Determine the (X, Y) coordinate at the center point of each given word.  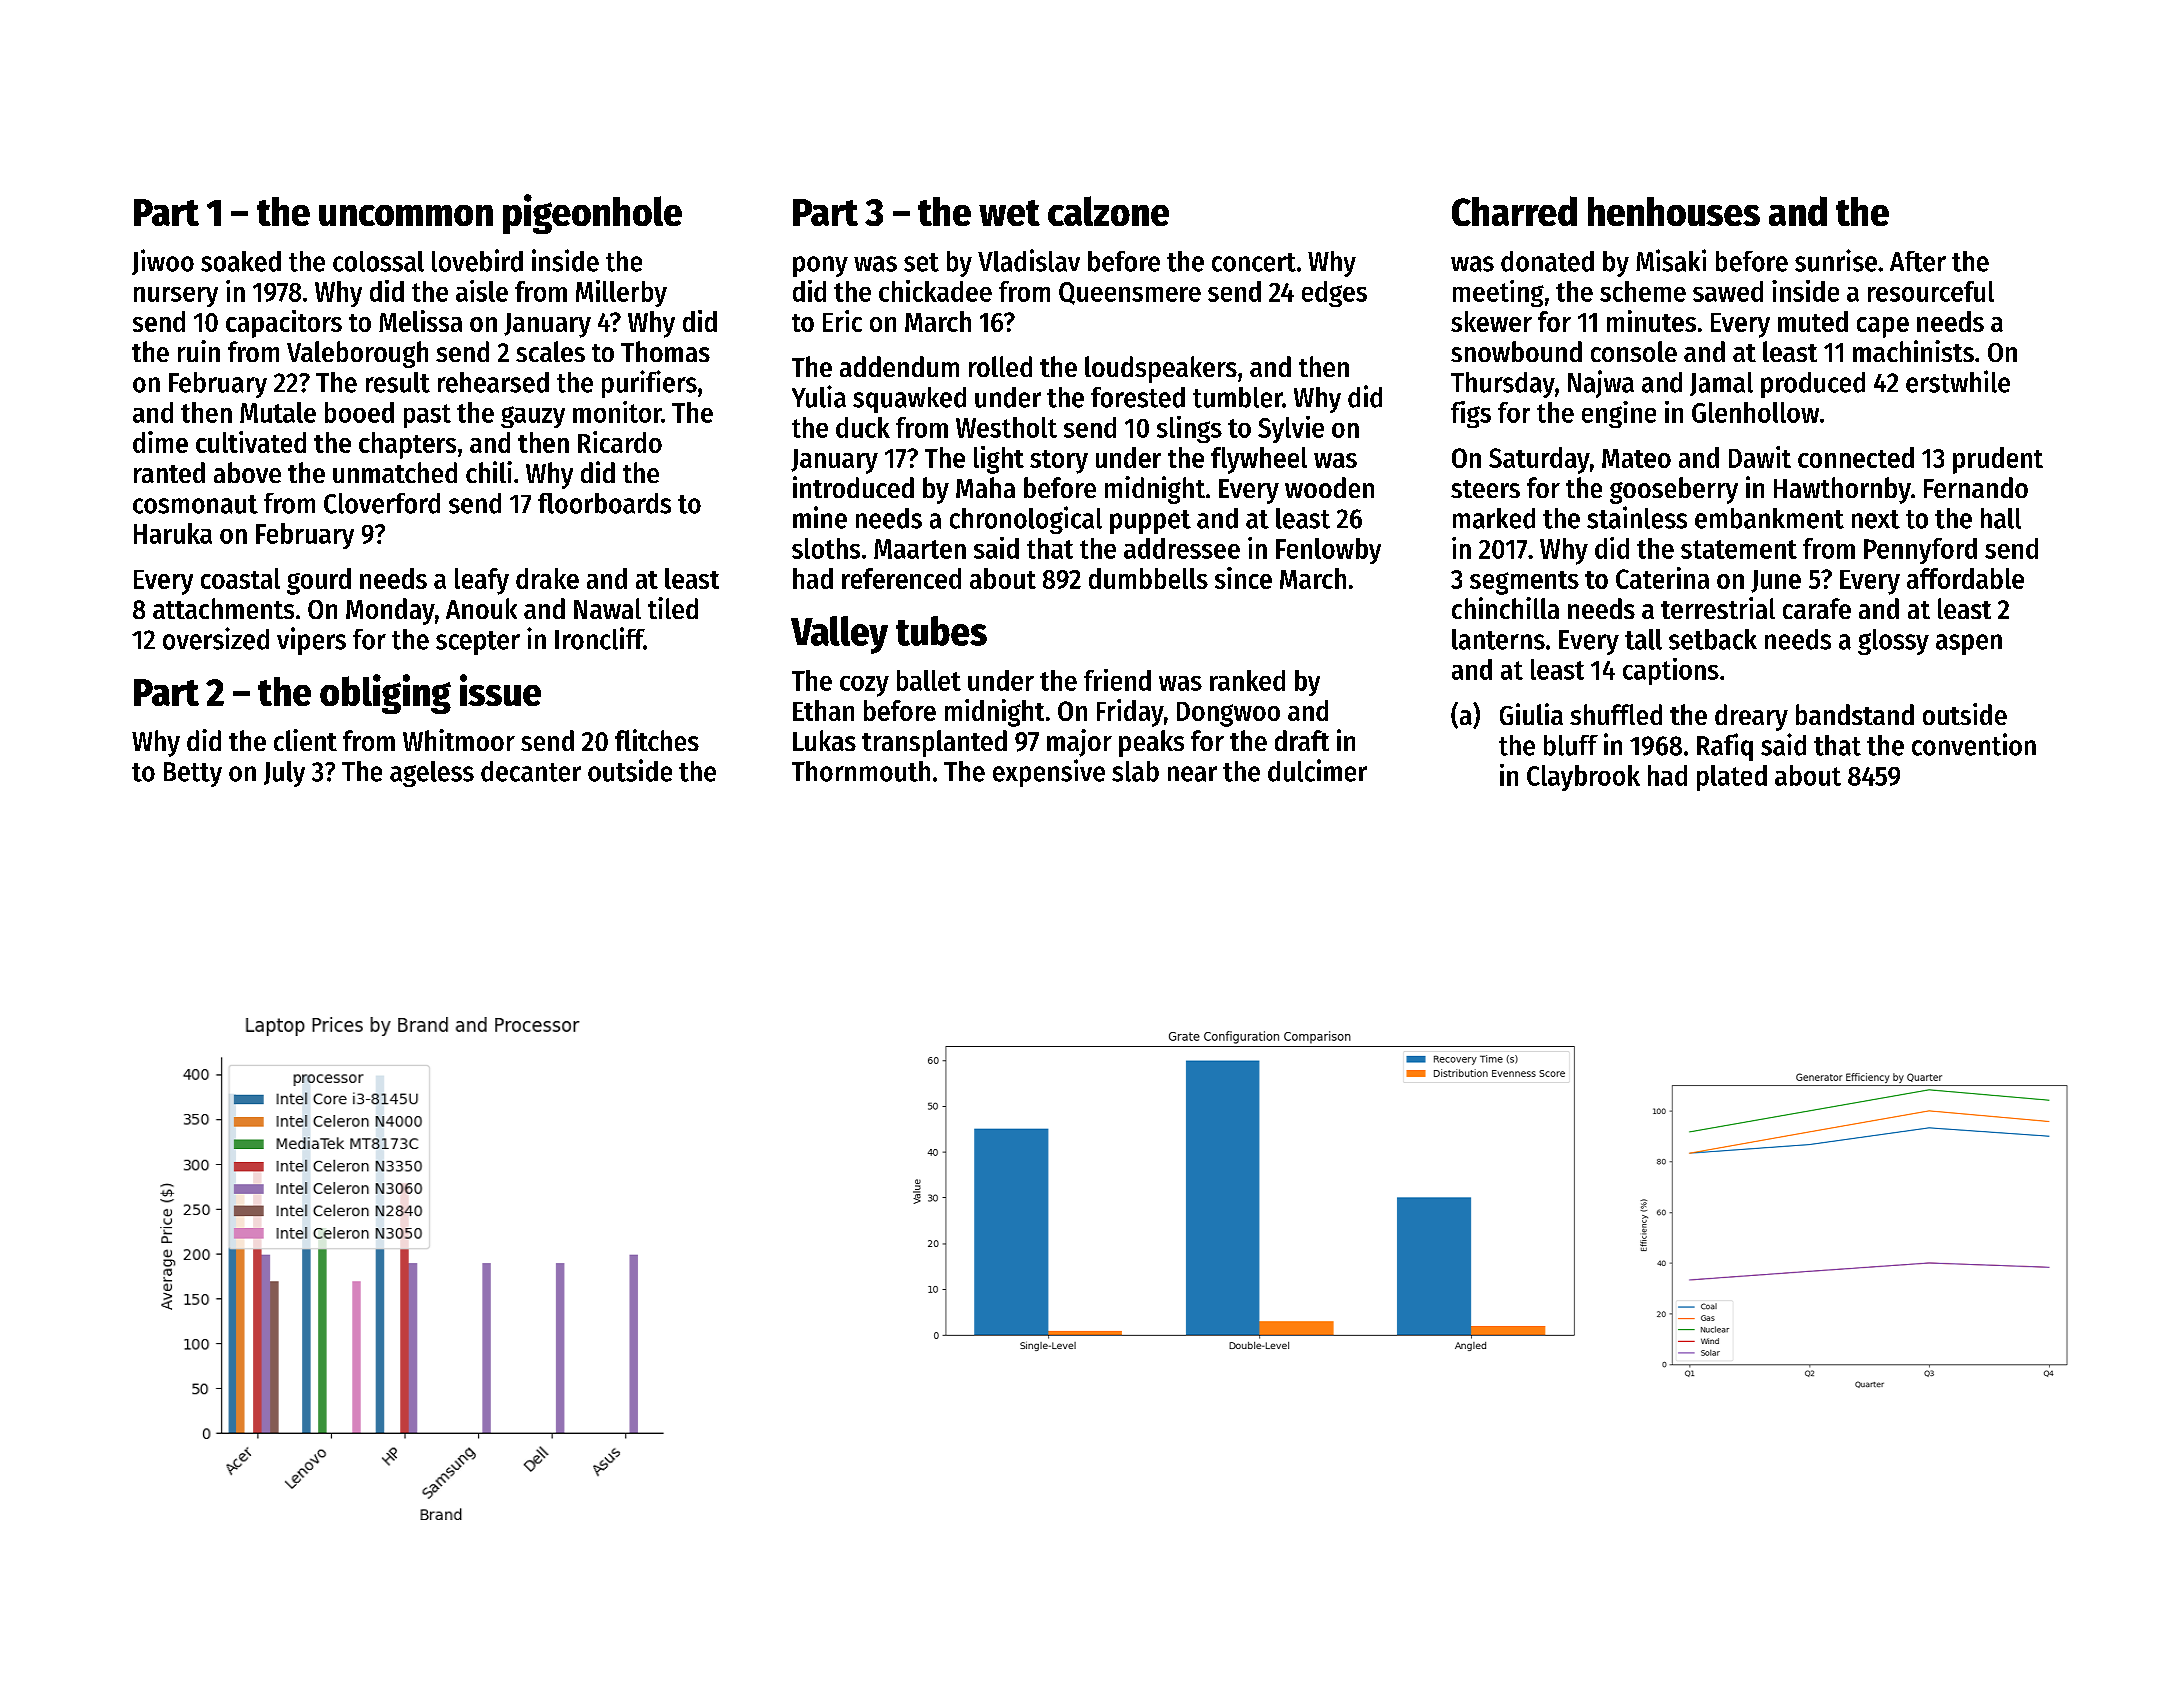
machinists (1913, 351)
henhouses (1674, 211)
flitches (657, 740)
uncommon (406, 215)
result (398, 382)
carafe (1817, 608)
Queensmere (1130, 293)
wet (1009, 213)
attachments (223, 608)
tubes (941, 631)
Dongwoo (1228, 714)
